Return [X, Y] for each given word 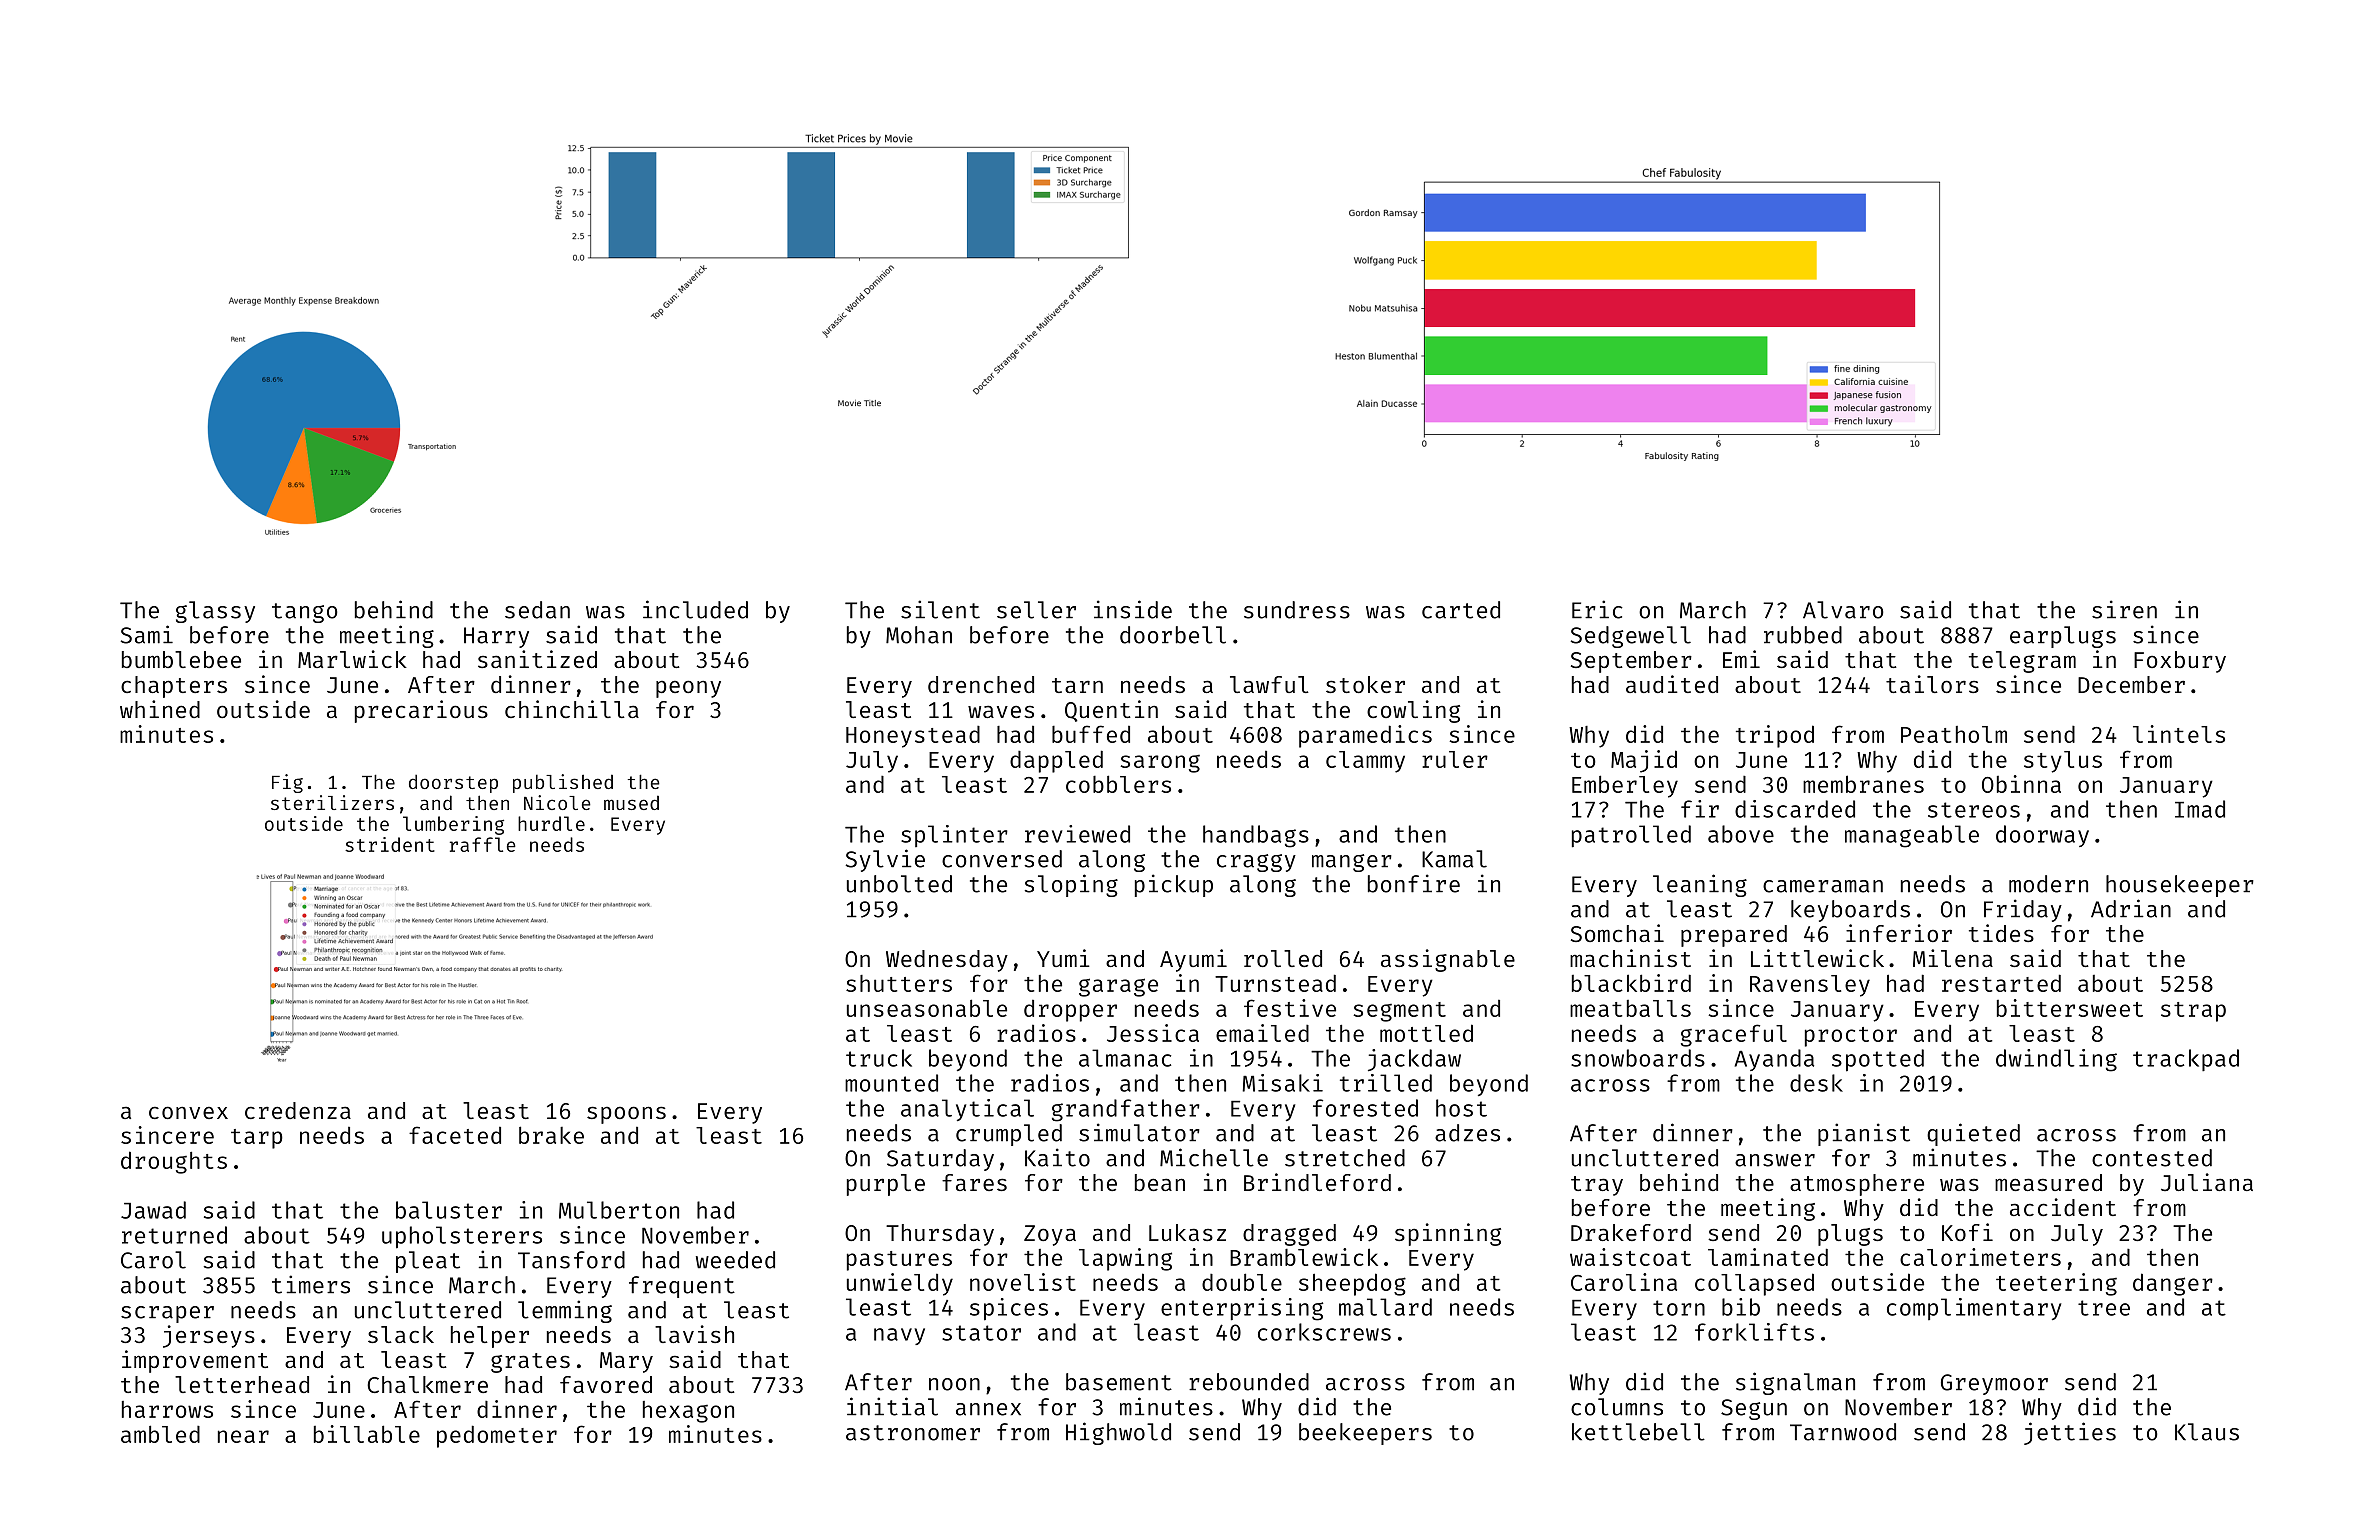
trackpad [2186, 1060]
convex [188, 1112]
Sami [146, 634]
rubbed [1803, 635]
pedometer [497, 1436]
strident [390, 844]
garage [1118, 987]
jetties [2070, 1433]
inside [1133, 609]
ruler [1455, 759]
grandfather [1126, 1110]
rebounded [1249, 1382]
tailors [1932, 684]
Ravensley [1810, 986]
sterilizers [332, 802]
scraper [167, 1314]
